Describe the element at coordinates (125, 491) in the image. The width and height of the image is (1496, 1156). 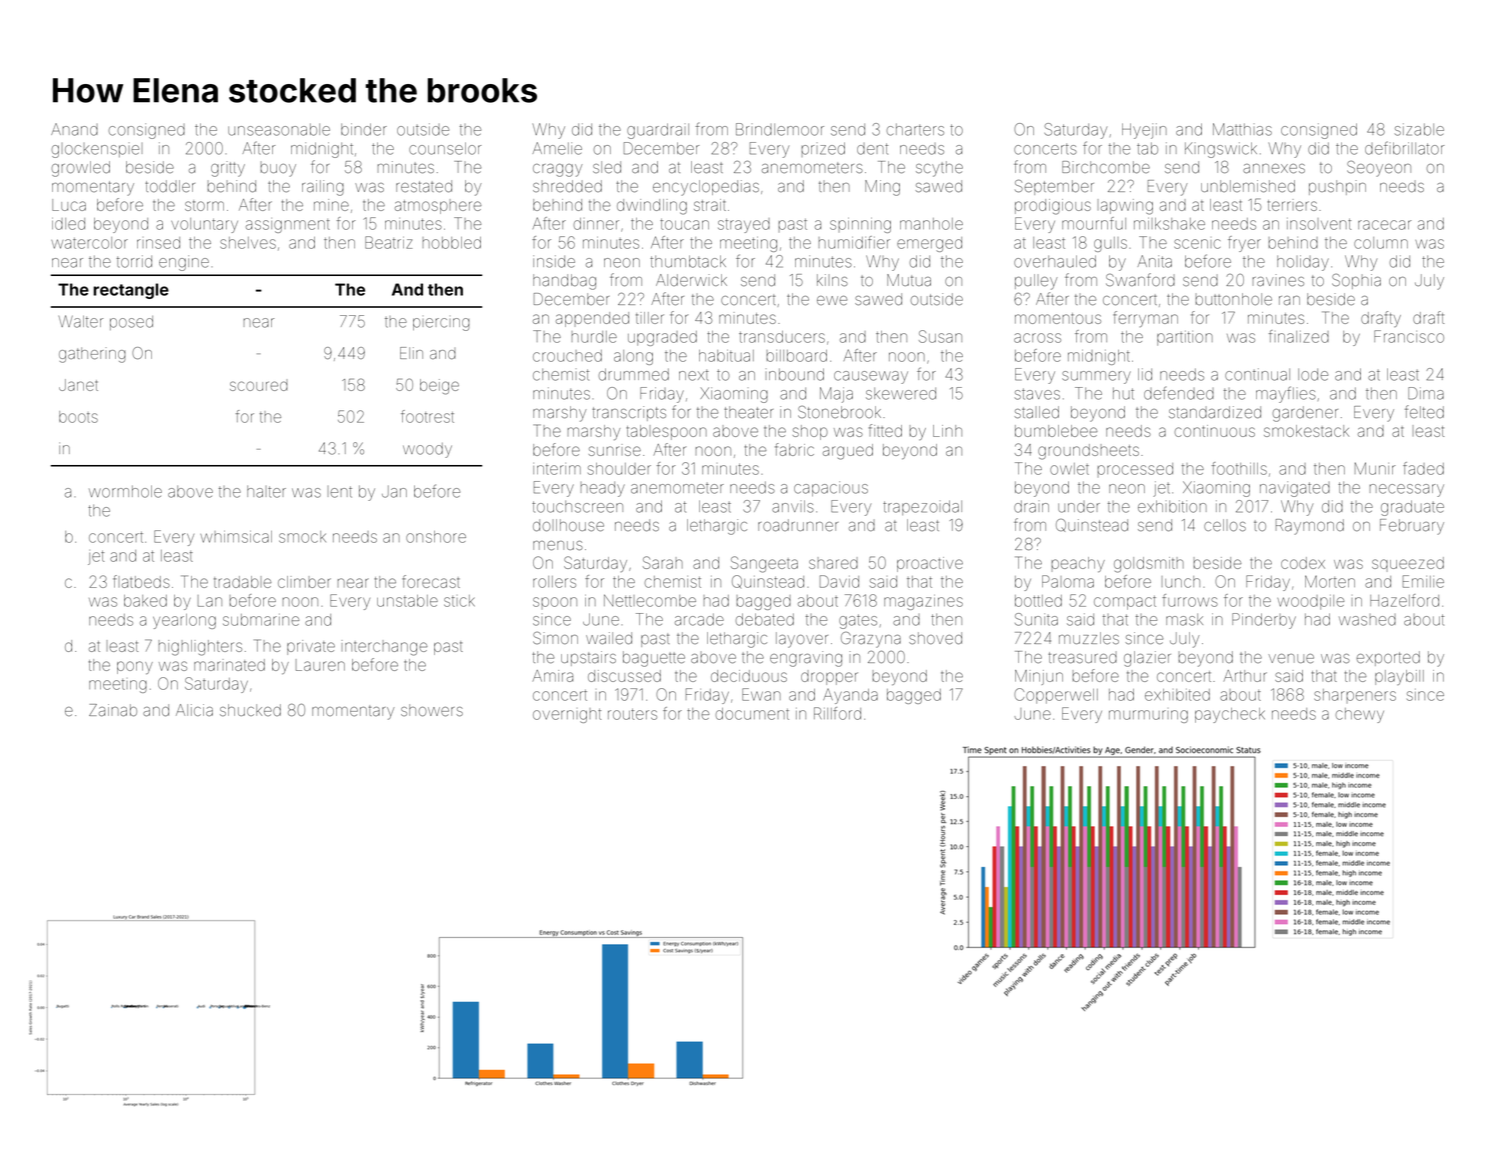
I see `wormhole` at that location.
